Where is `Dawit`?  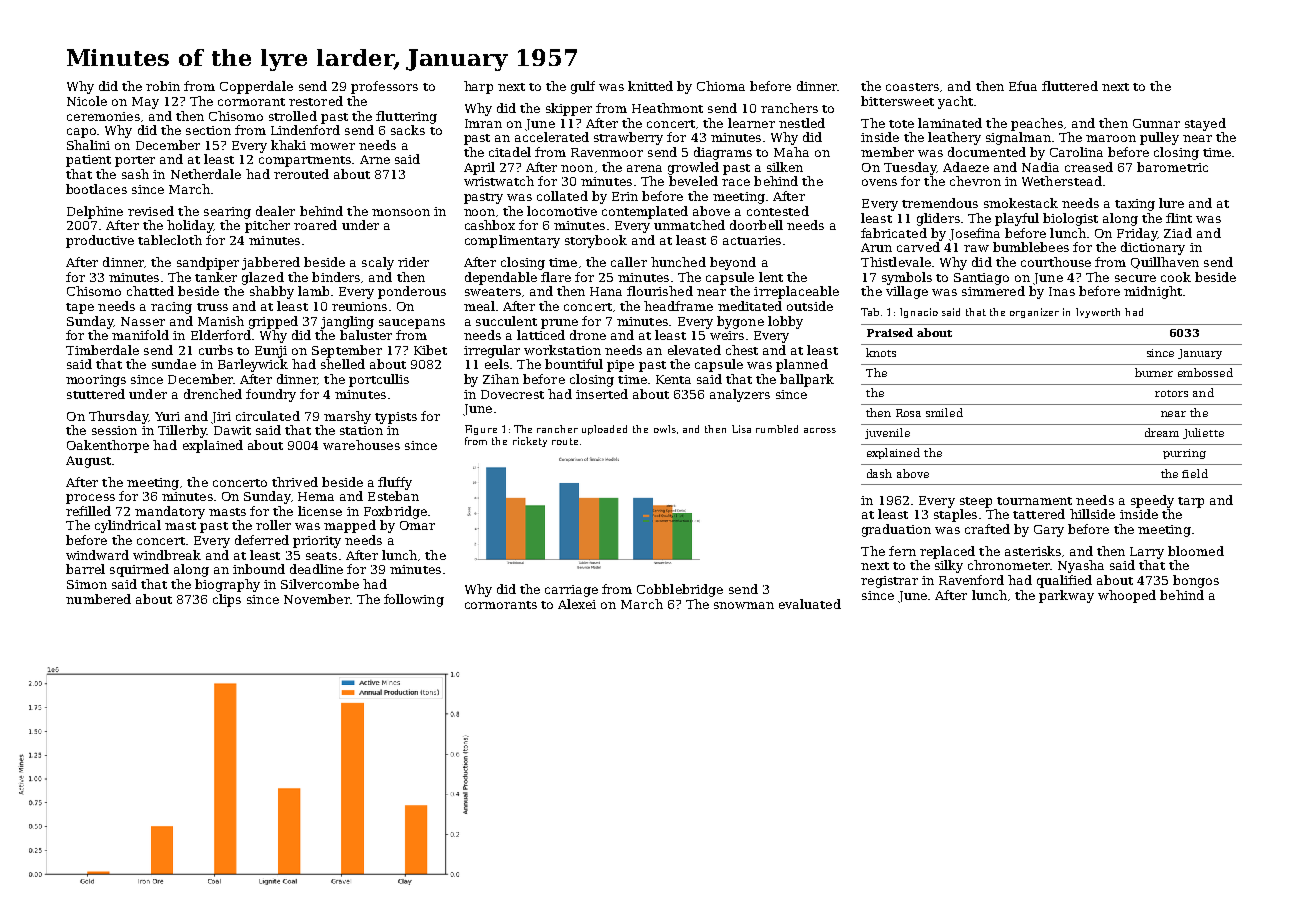 Dawit is located at coordinates (232, 430).
